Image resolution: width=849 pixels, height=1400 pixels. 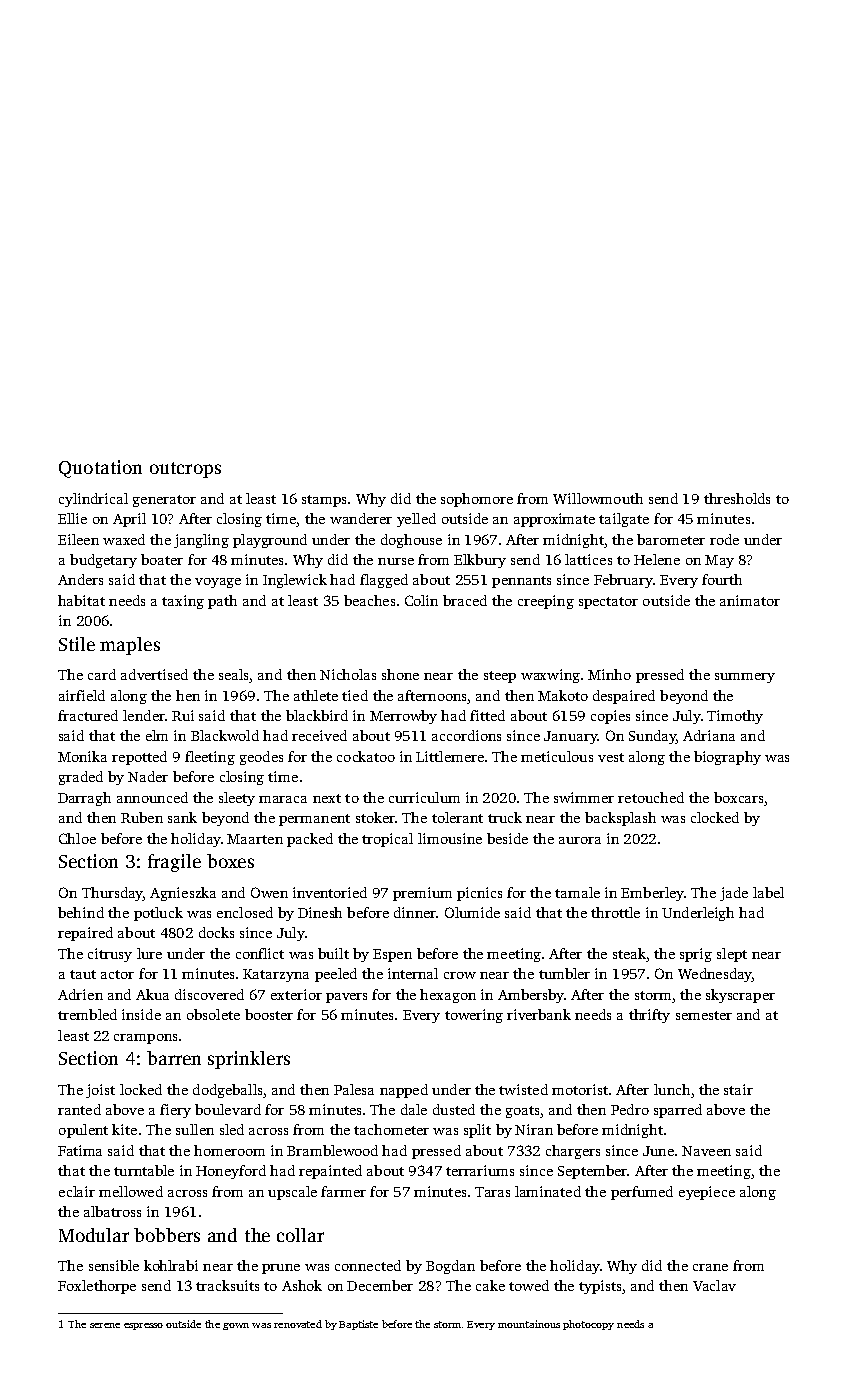 What do you see at coordinates (348, 674) in the screenshot?
I see `Nicholas` at bounding box center [348, 674].
